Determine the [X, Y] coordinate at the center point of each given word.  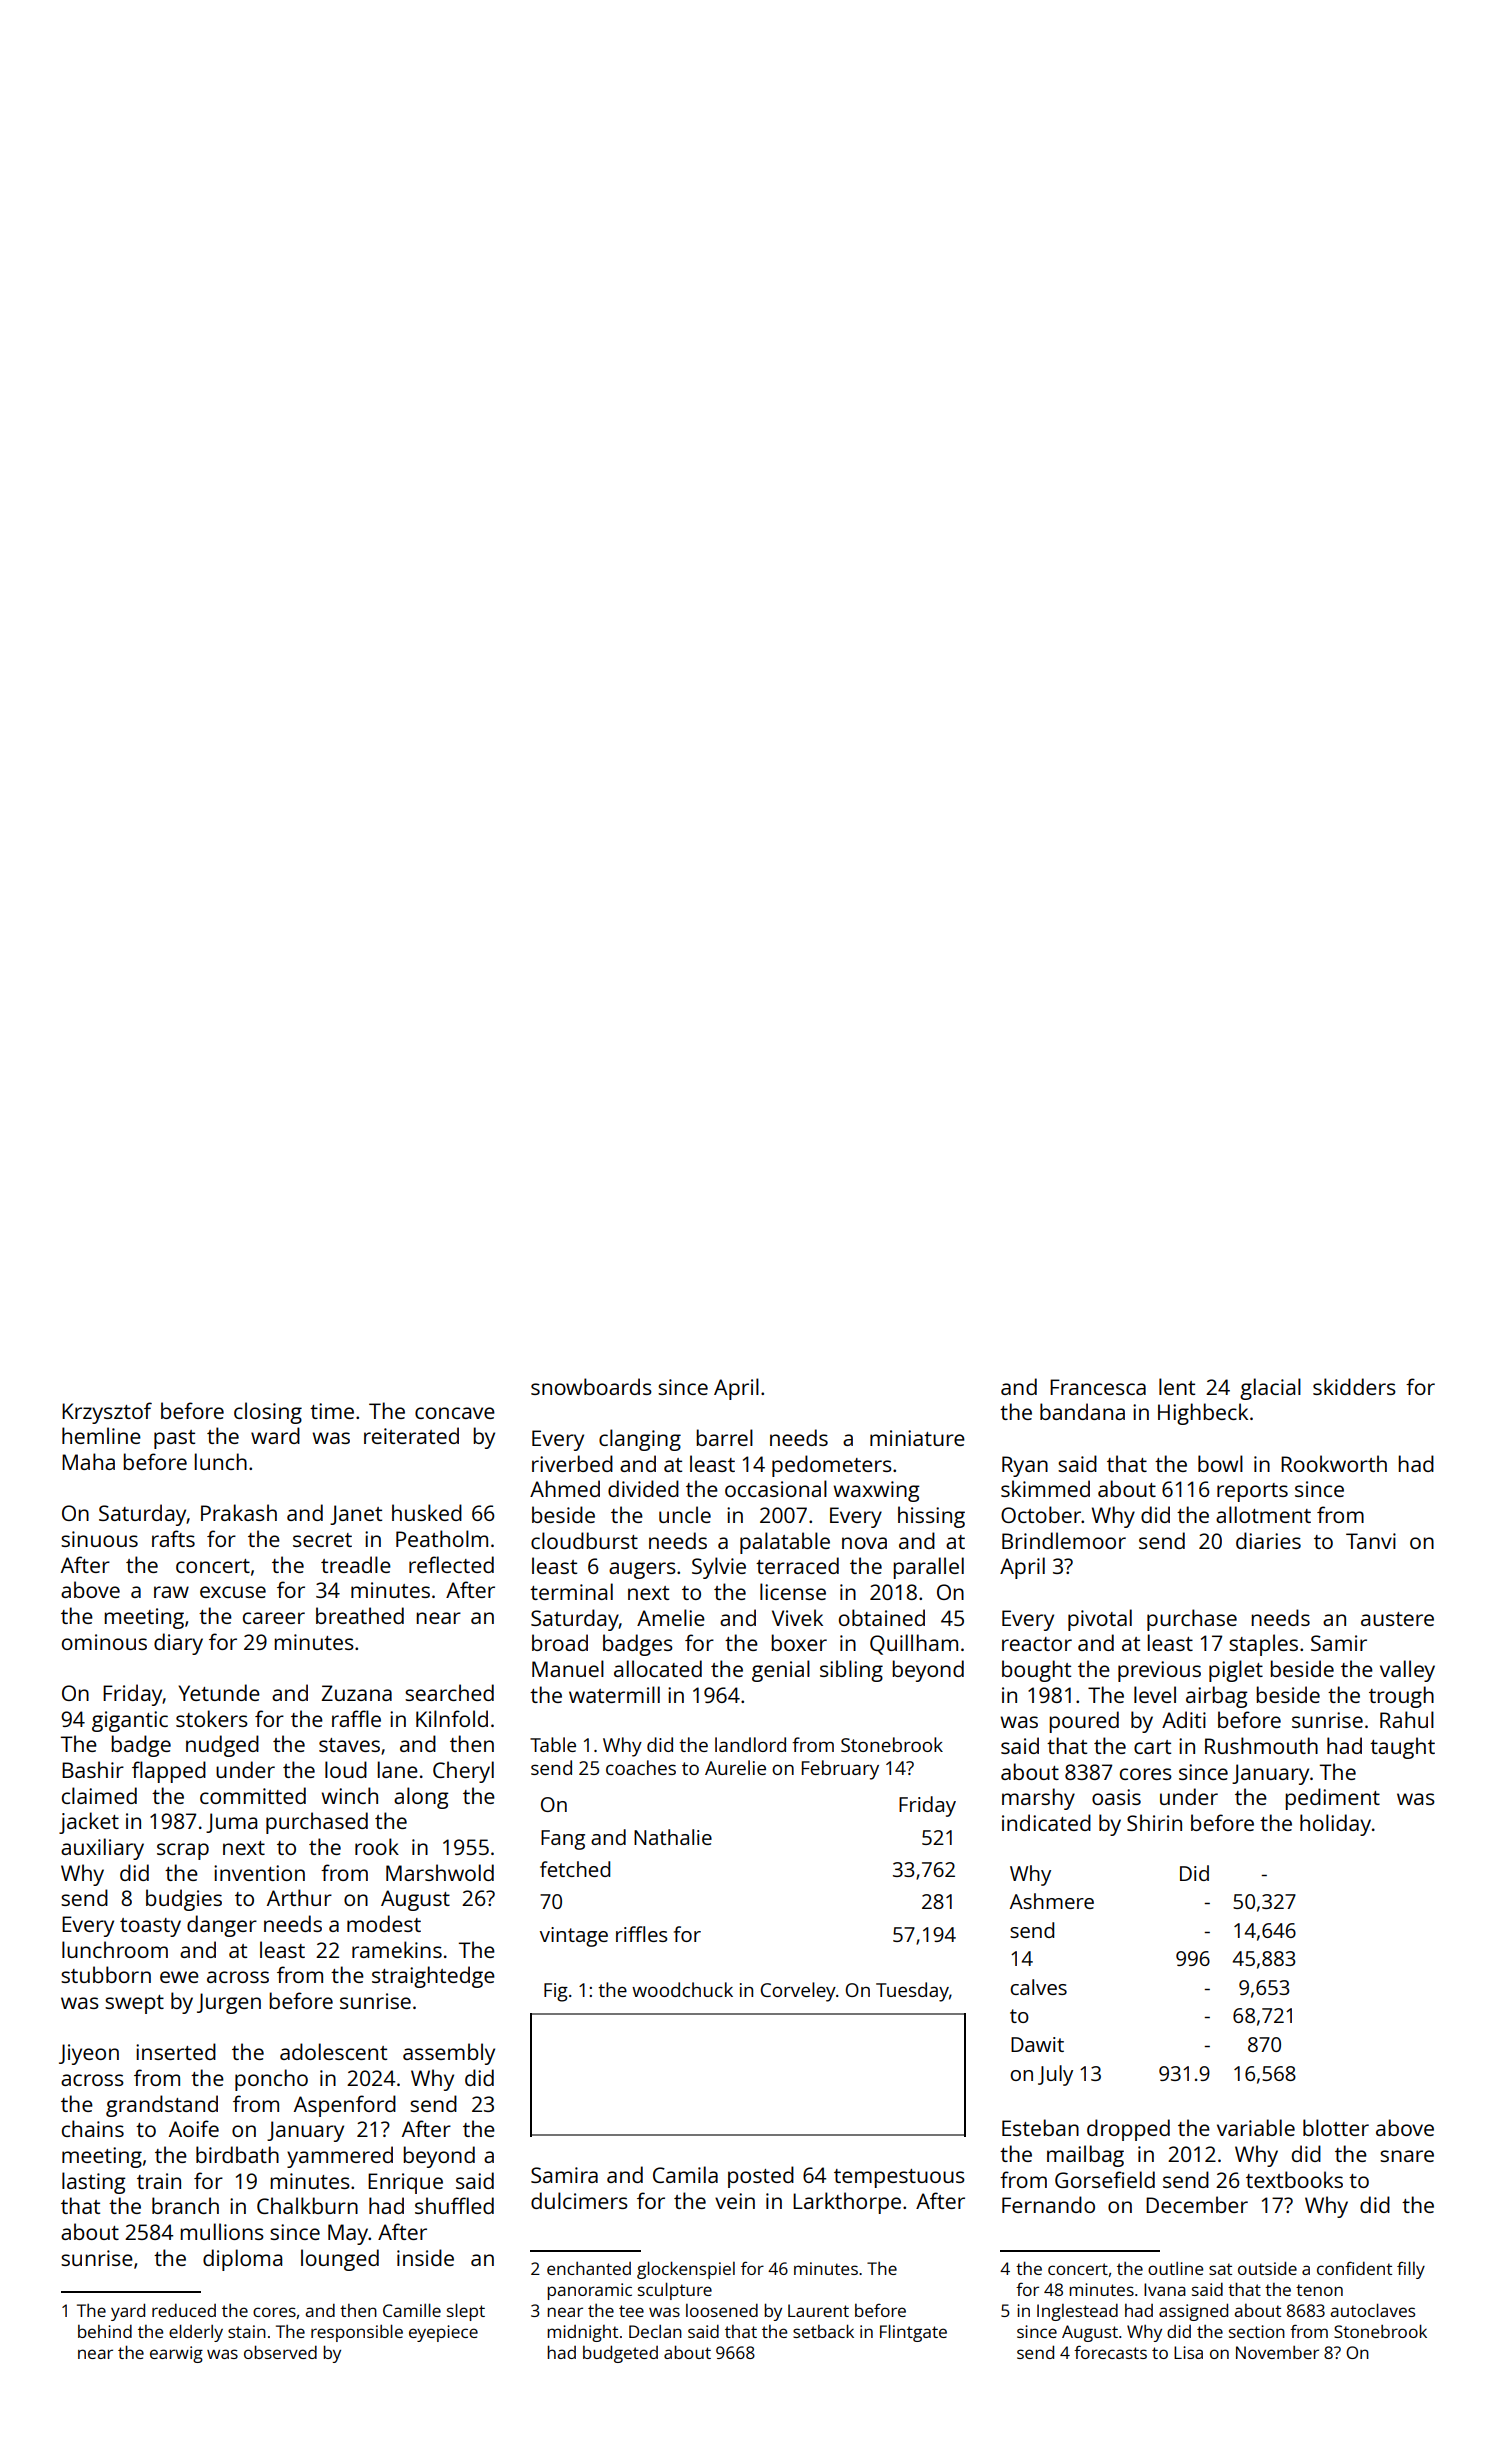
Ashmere [1052, 1901]
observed [280, 2352]
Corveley [798, 1992]
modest [384, 1923]
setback [823, 2331]
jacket [89, 1823]
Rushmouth [1261, 1745]
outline [1175, 2268]
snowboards [591, 1386]
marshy [1038, 1799]
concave [455, 1413]
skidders [1354, 1386]
